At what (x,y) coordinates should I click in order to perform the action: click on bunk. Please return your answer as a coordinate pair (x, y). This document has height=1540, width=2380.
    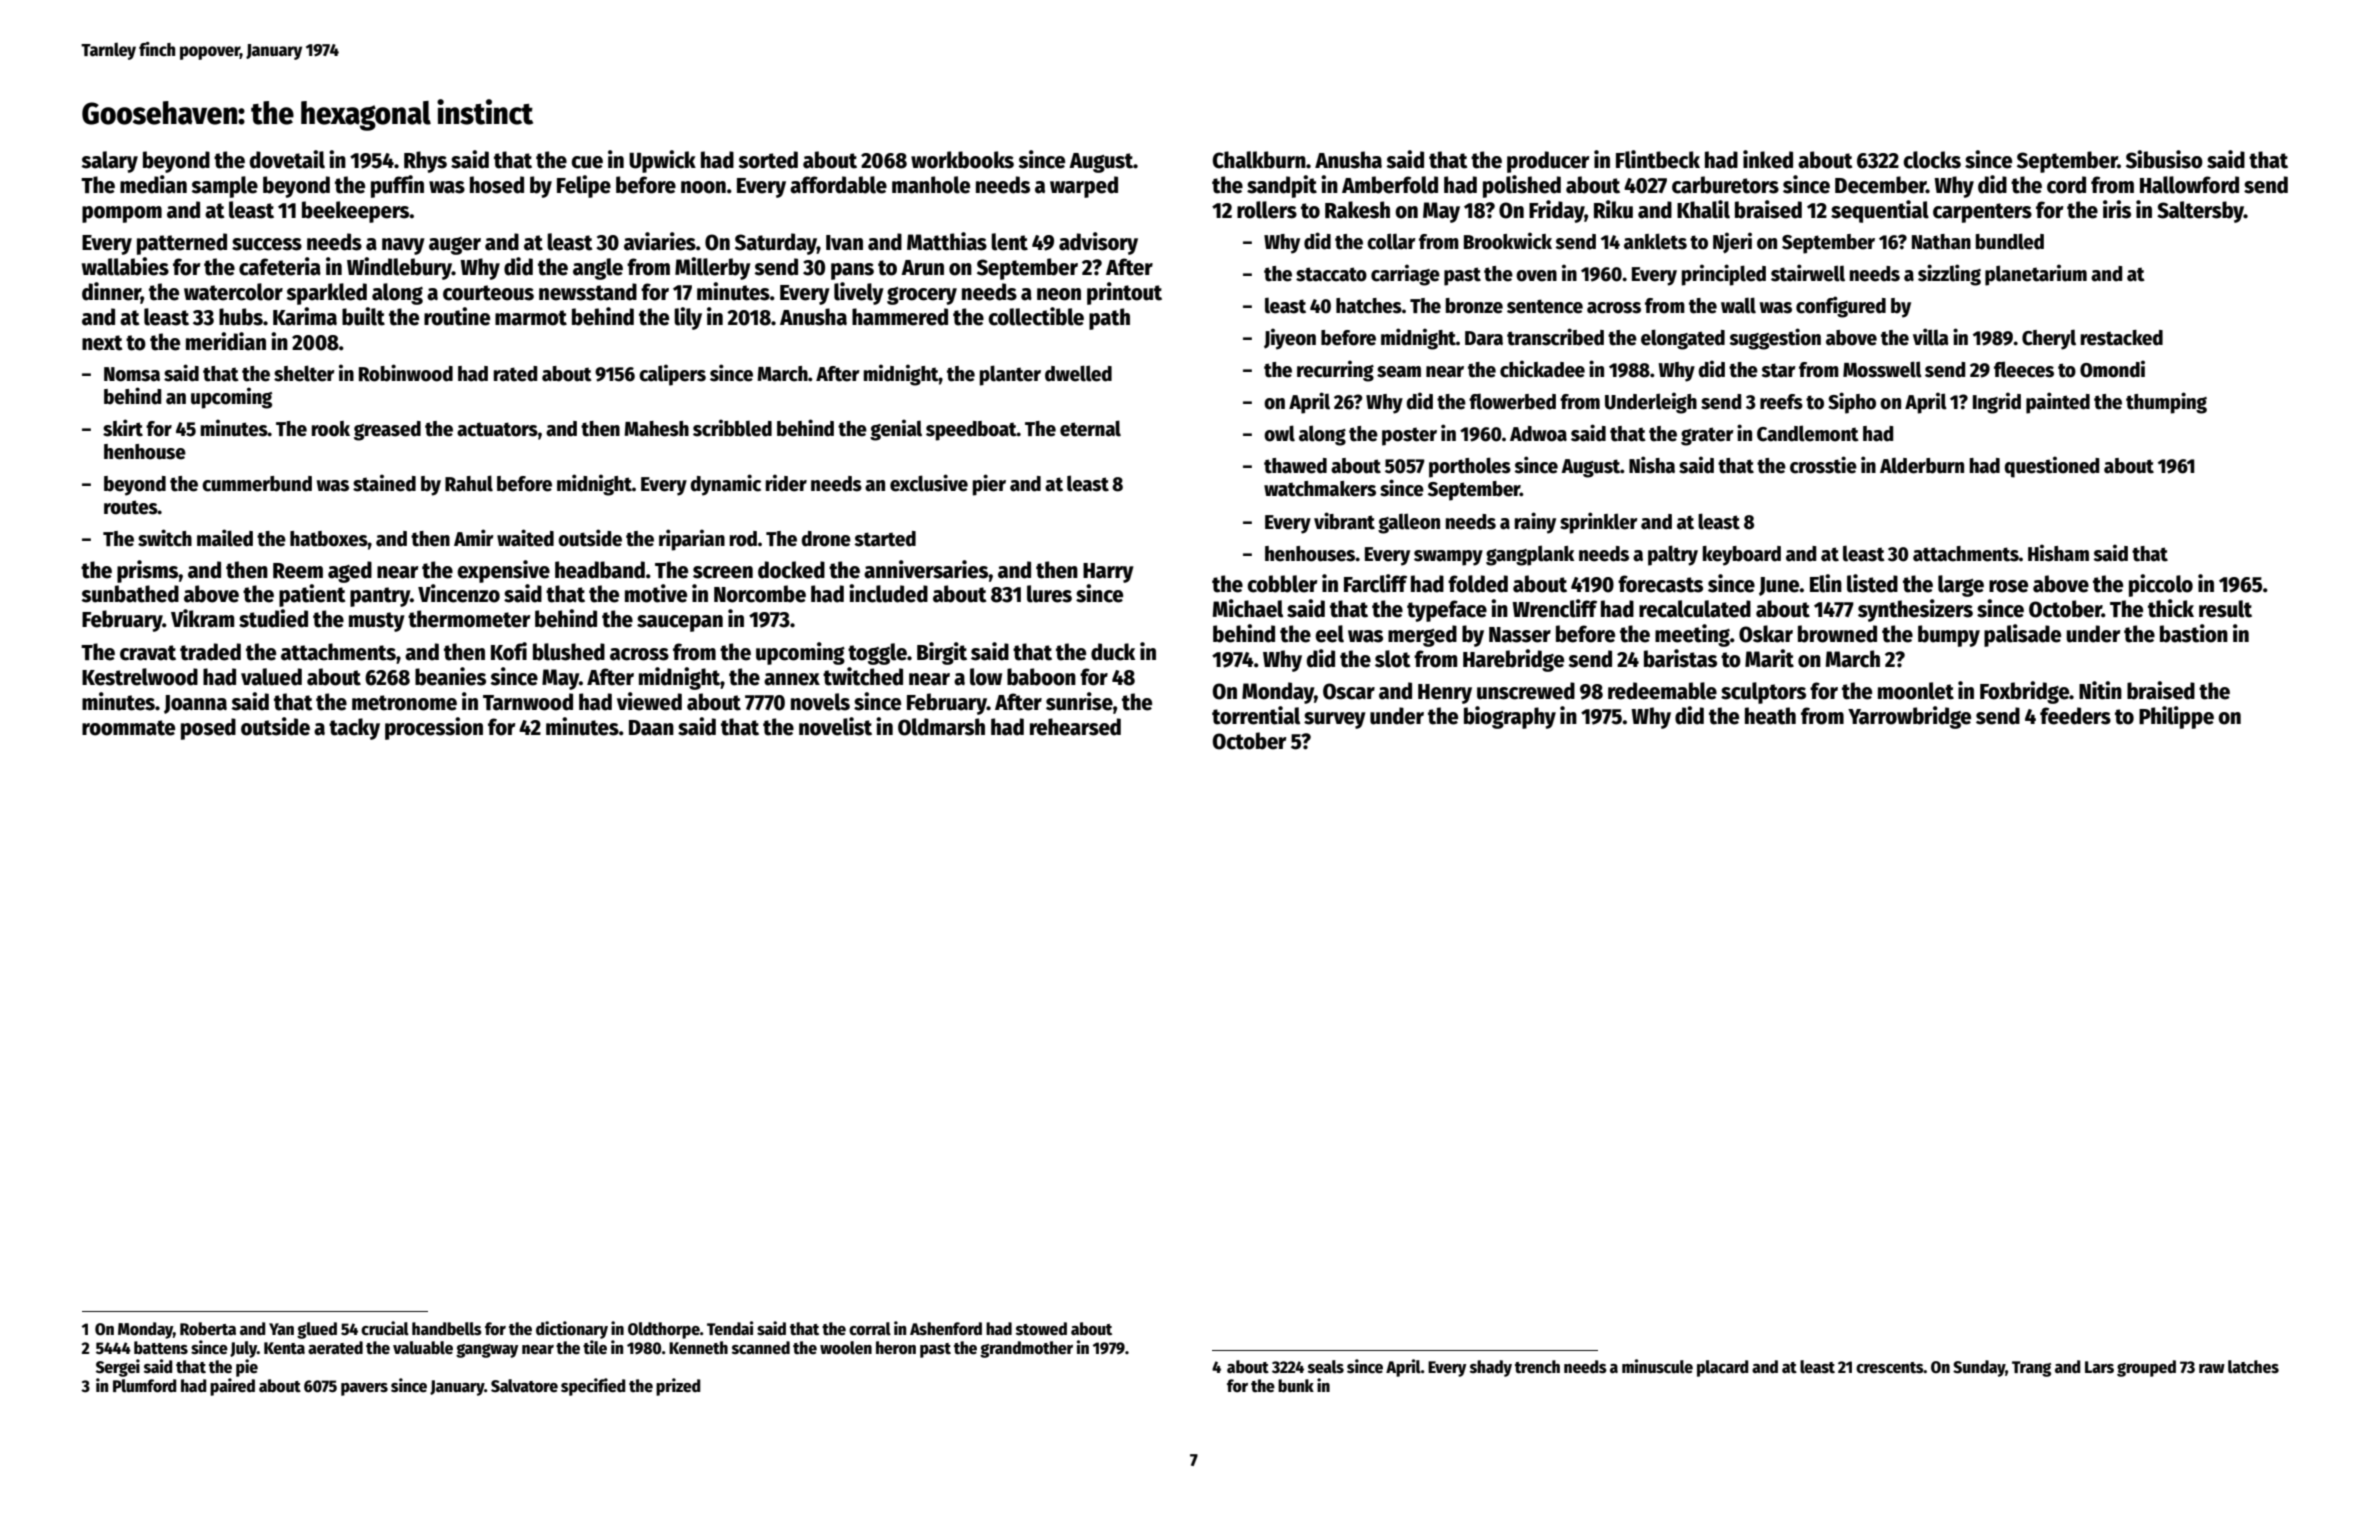
    Looking at the image, I should click on (1296, 1385).
